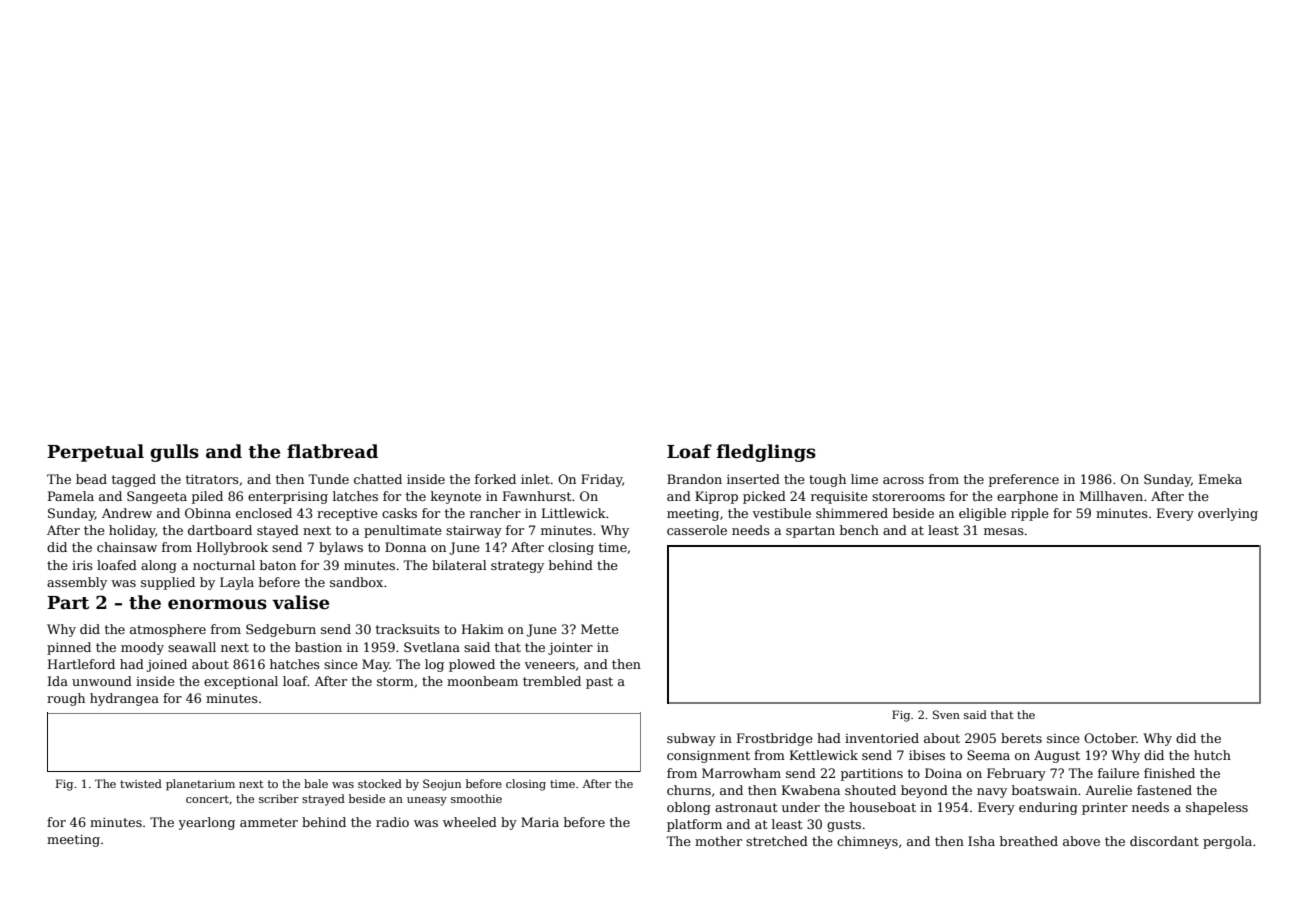  I want to click on Sven, so click(946, 714).
